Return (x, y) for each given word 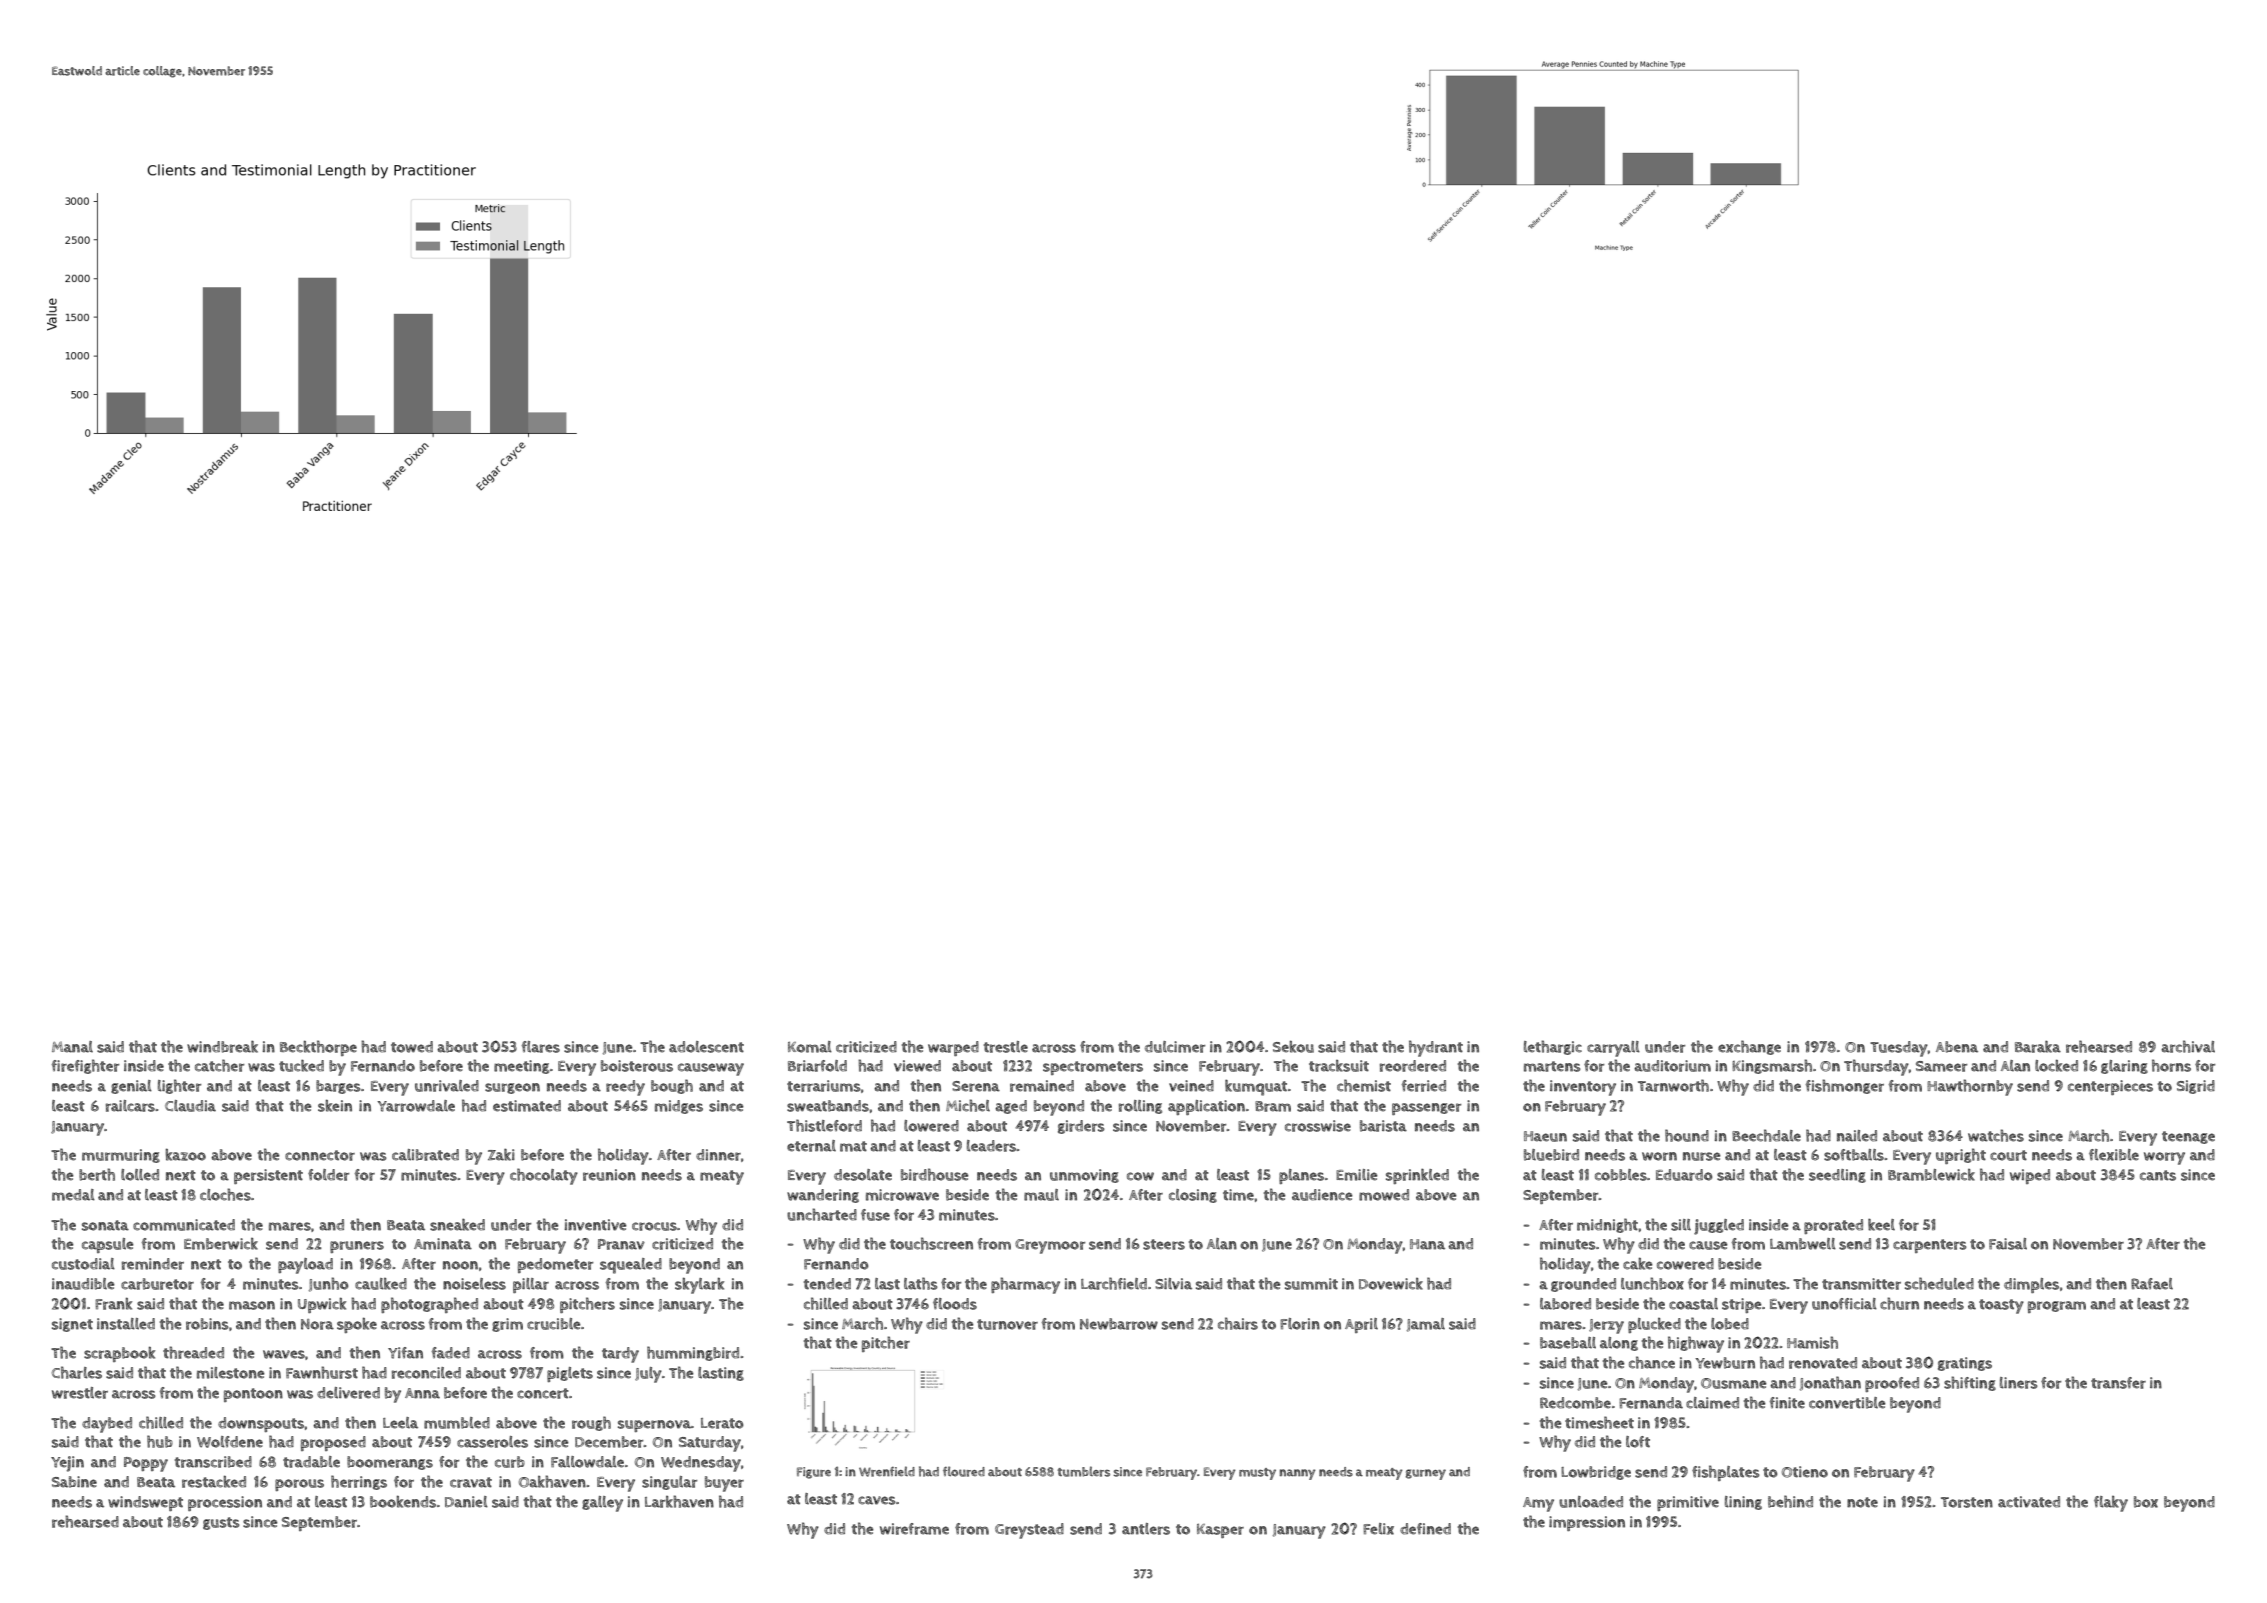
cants (2158, 1175)
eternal (811, 1146)
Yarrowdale (416, 1106)
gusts (221, 1523)
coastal (1693, 1304)
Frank (113, 1303)
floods (955, 1304)
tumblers (1083, 1471)
